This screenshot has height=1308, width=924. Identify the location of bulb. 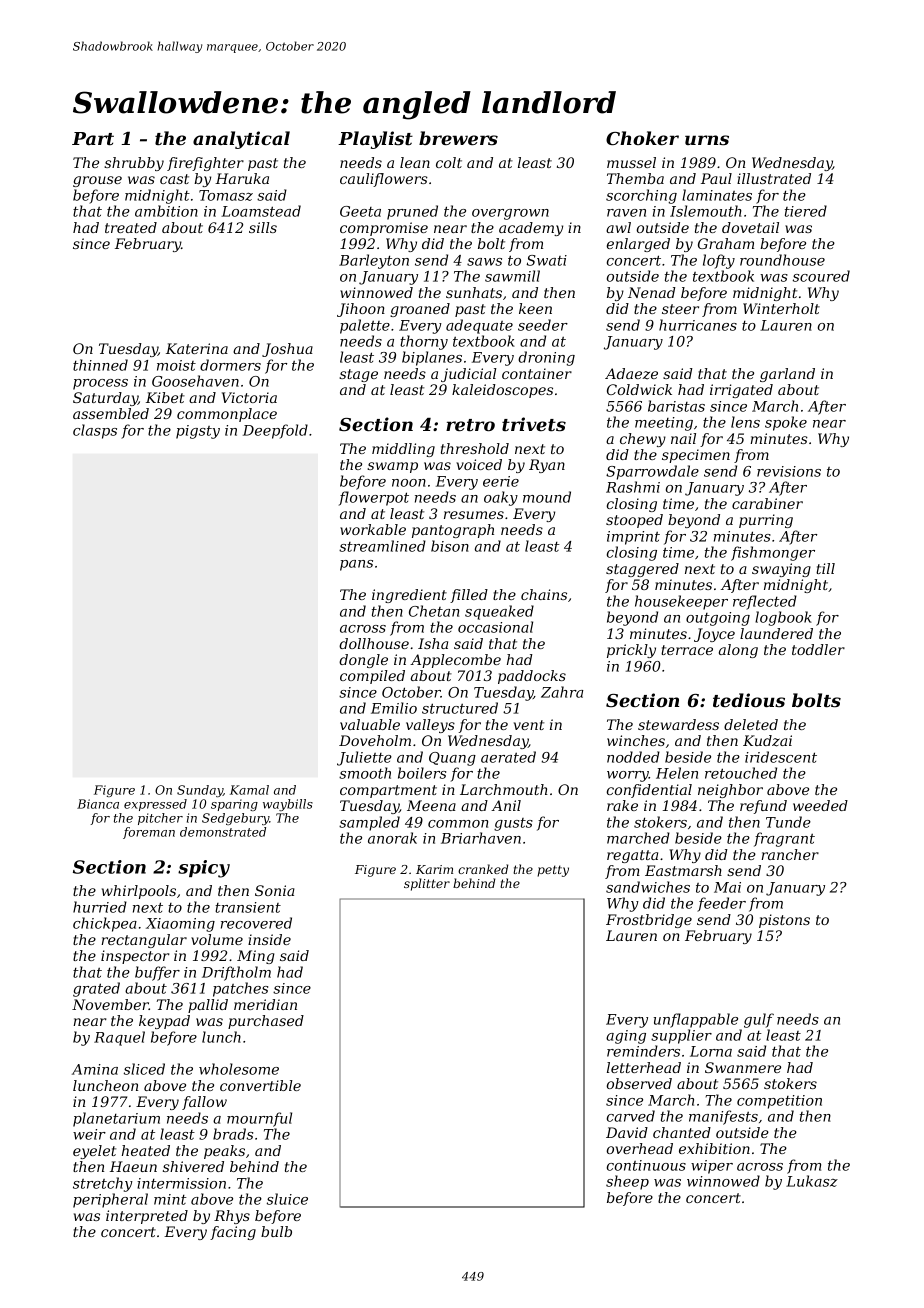
(276, 1231).
